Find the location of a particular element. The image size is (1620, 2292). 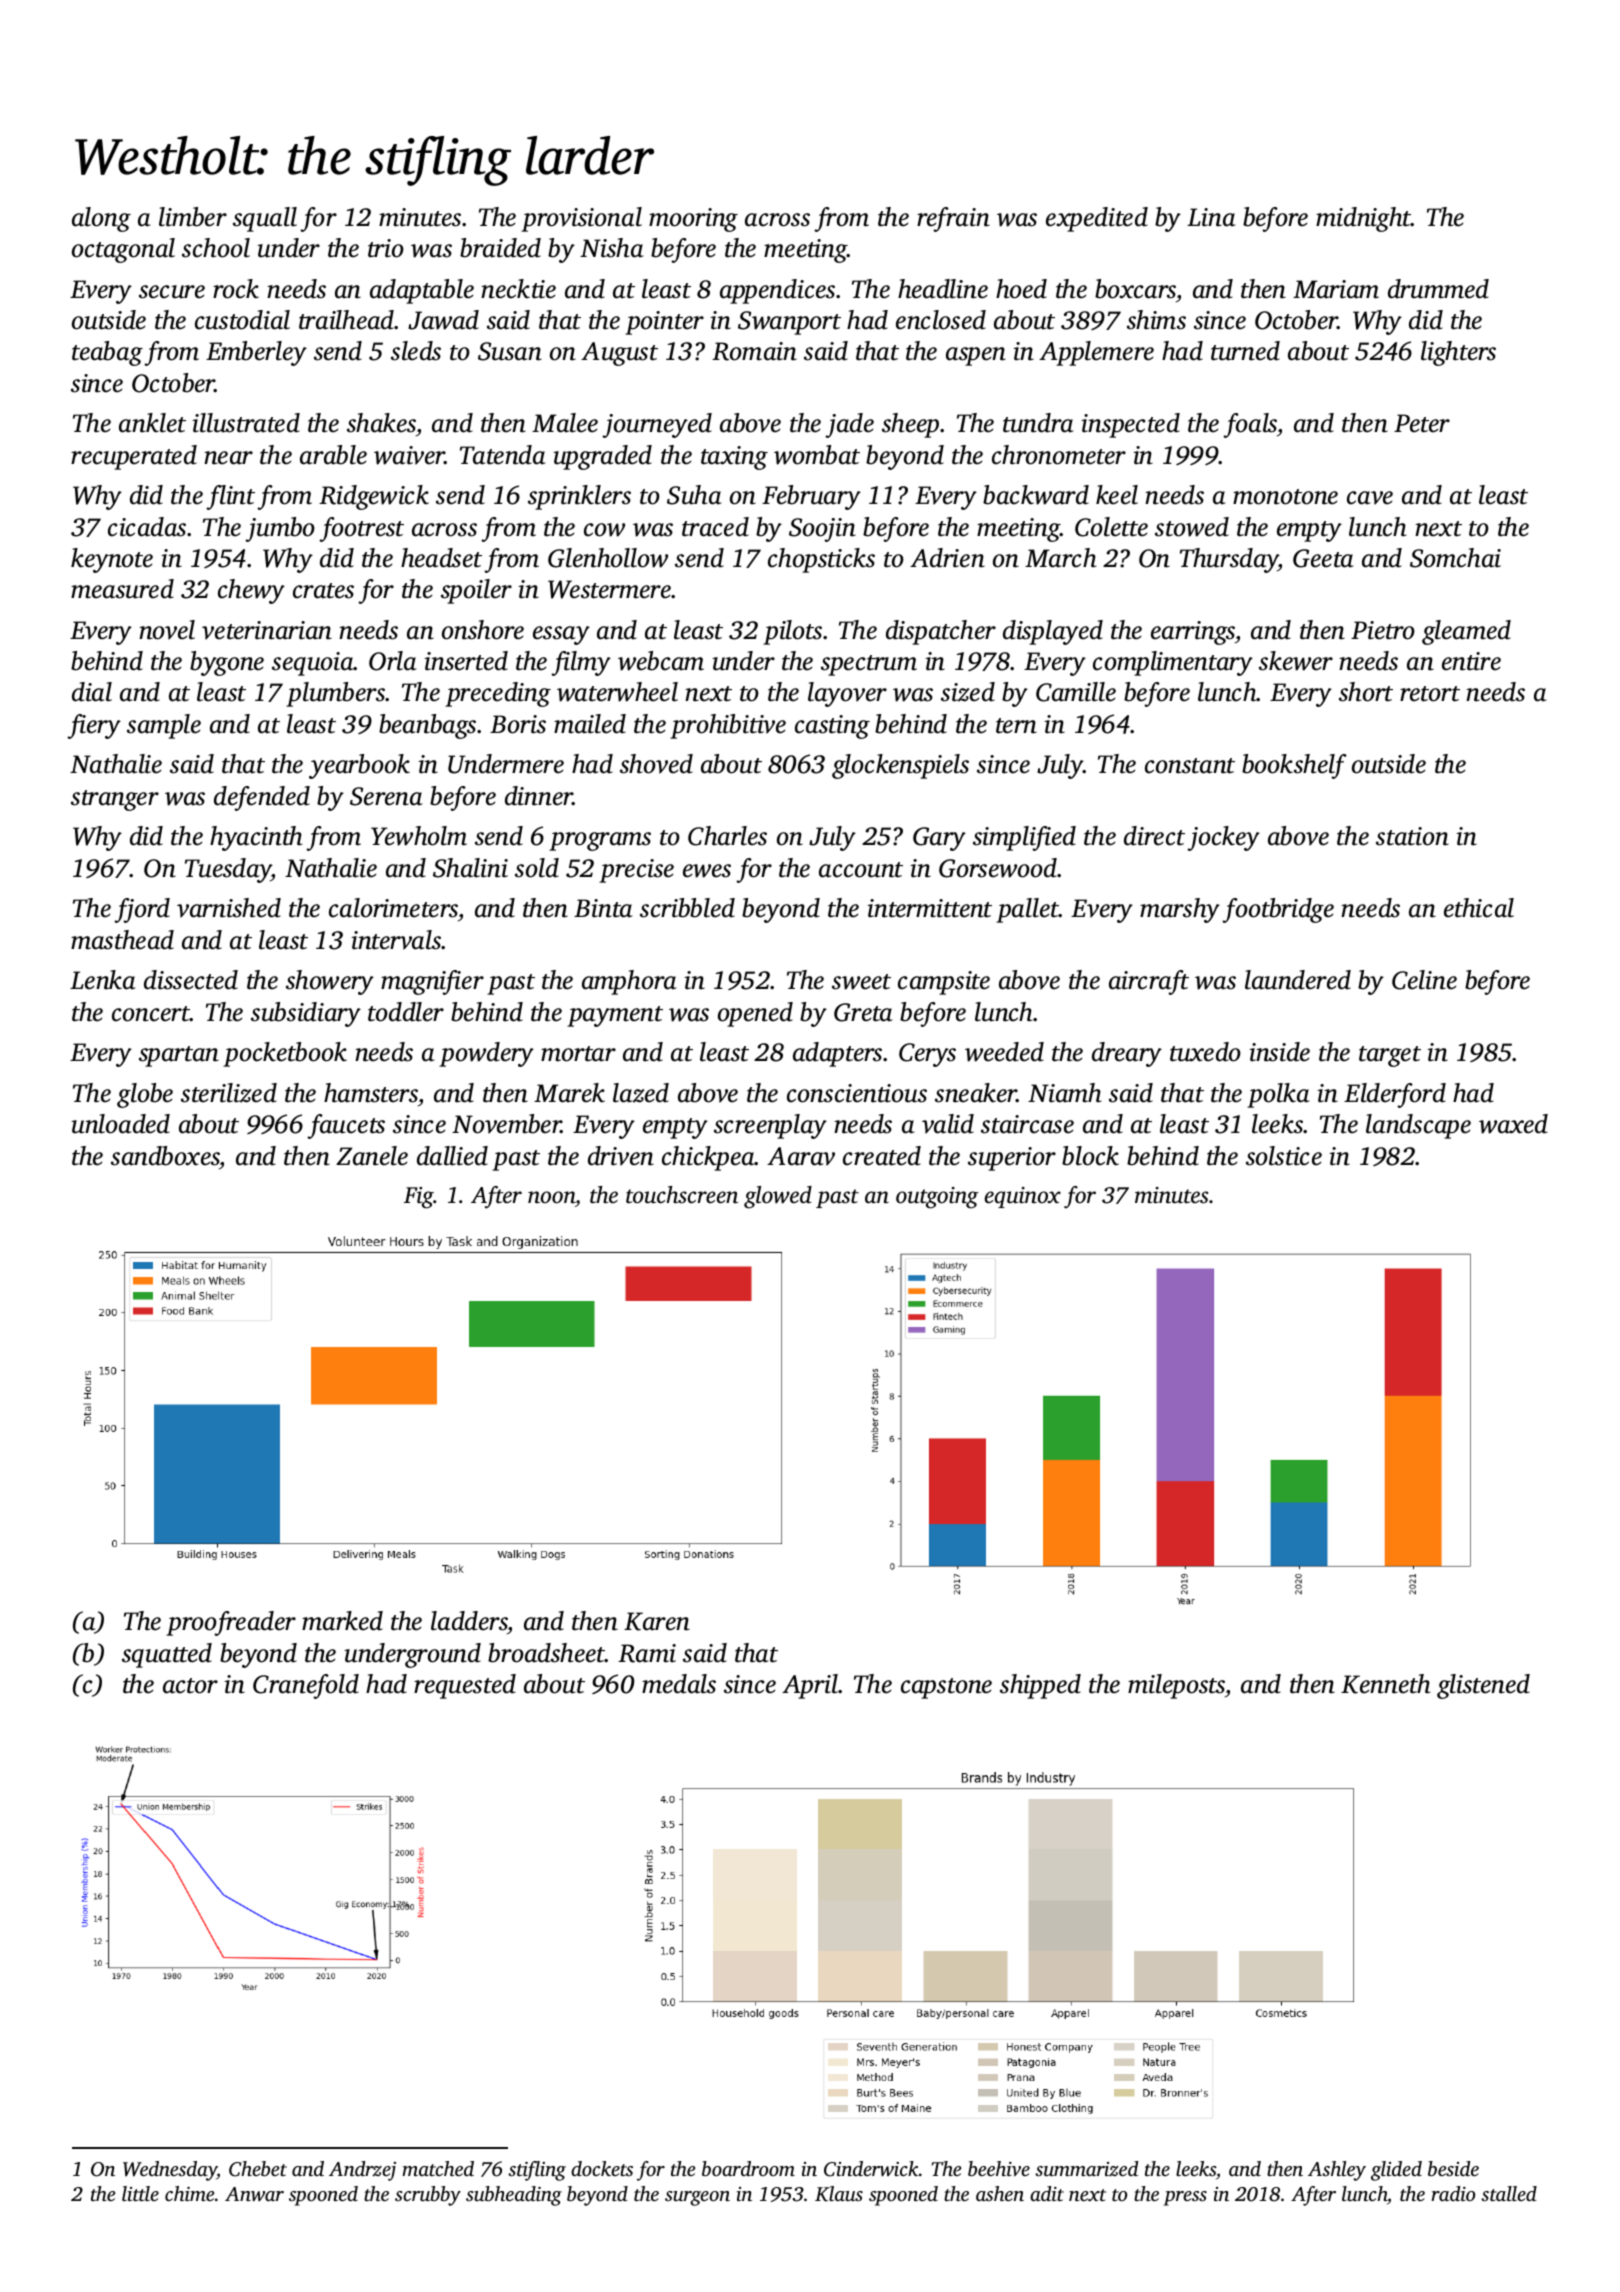

intervals is located at coordinates (396, 940).
